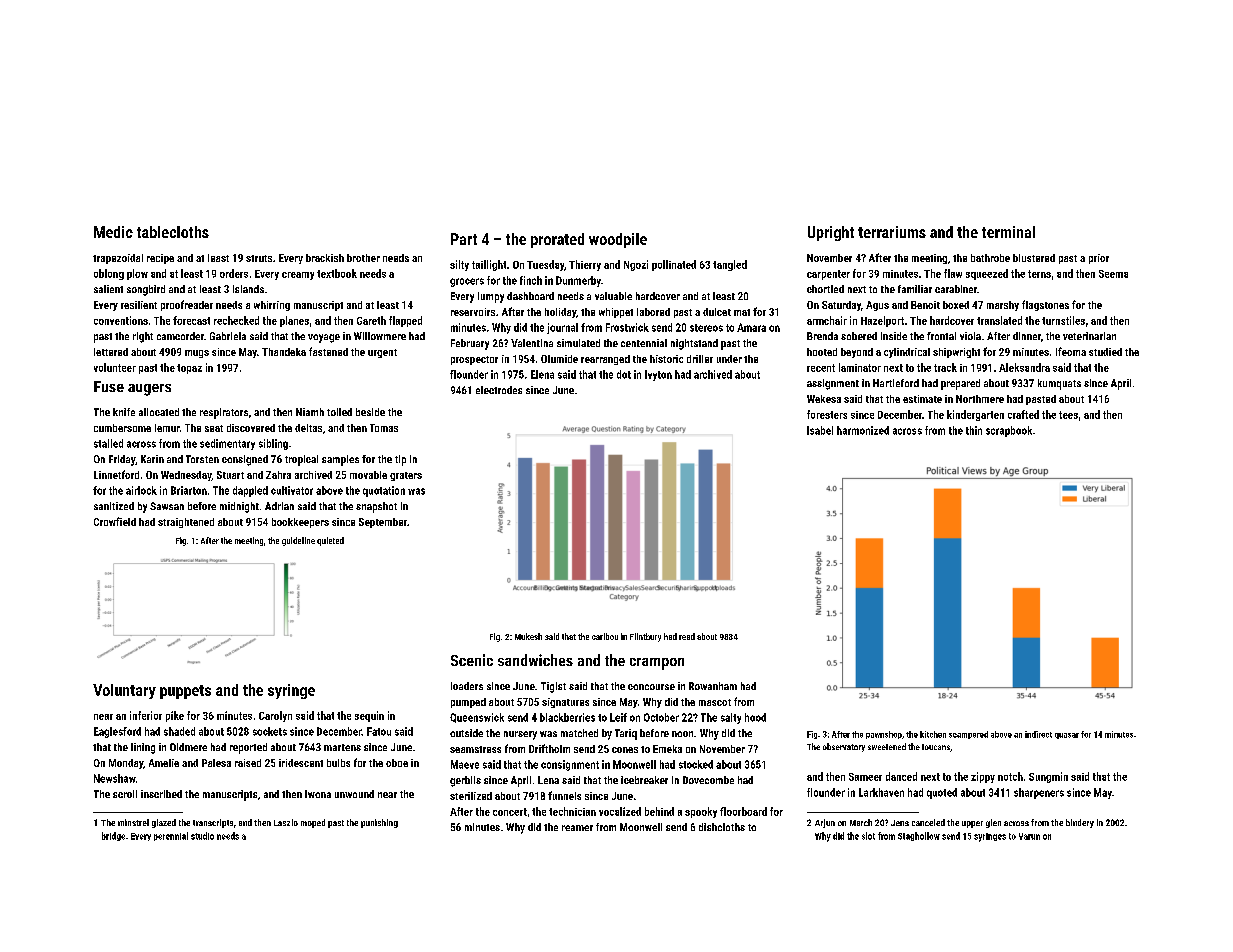 The width and height of the page is (1233, 952). Describe the element at coordinates (960, 384) in the page. I see `prepared` at that location.
